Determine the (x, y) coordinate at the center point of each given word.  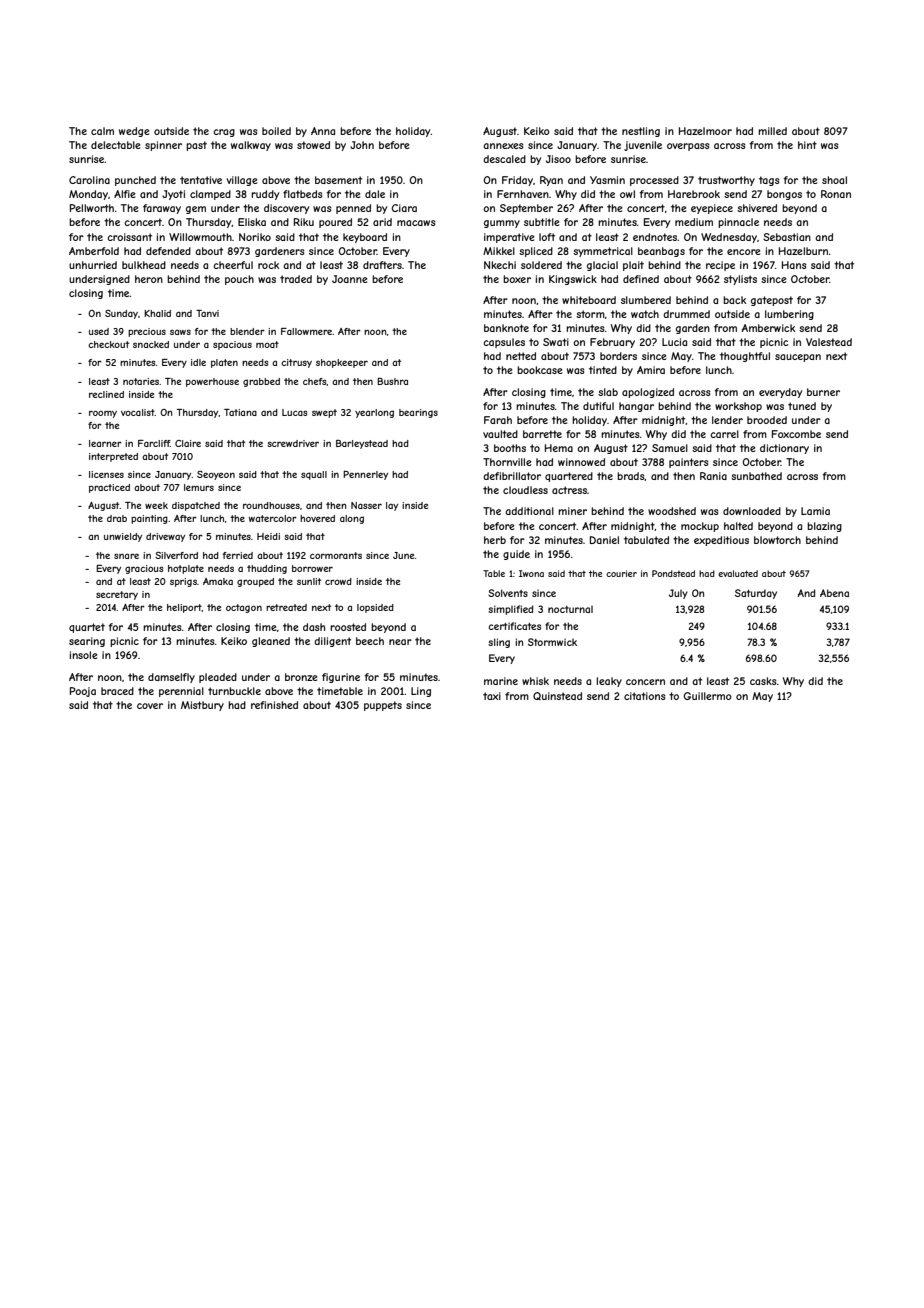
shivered (757, 208)
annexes (503, 146)
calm (102, 131)
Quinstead (557, 696)
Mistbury (202, 706)
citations (645, 696)
